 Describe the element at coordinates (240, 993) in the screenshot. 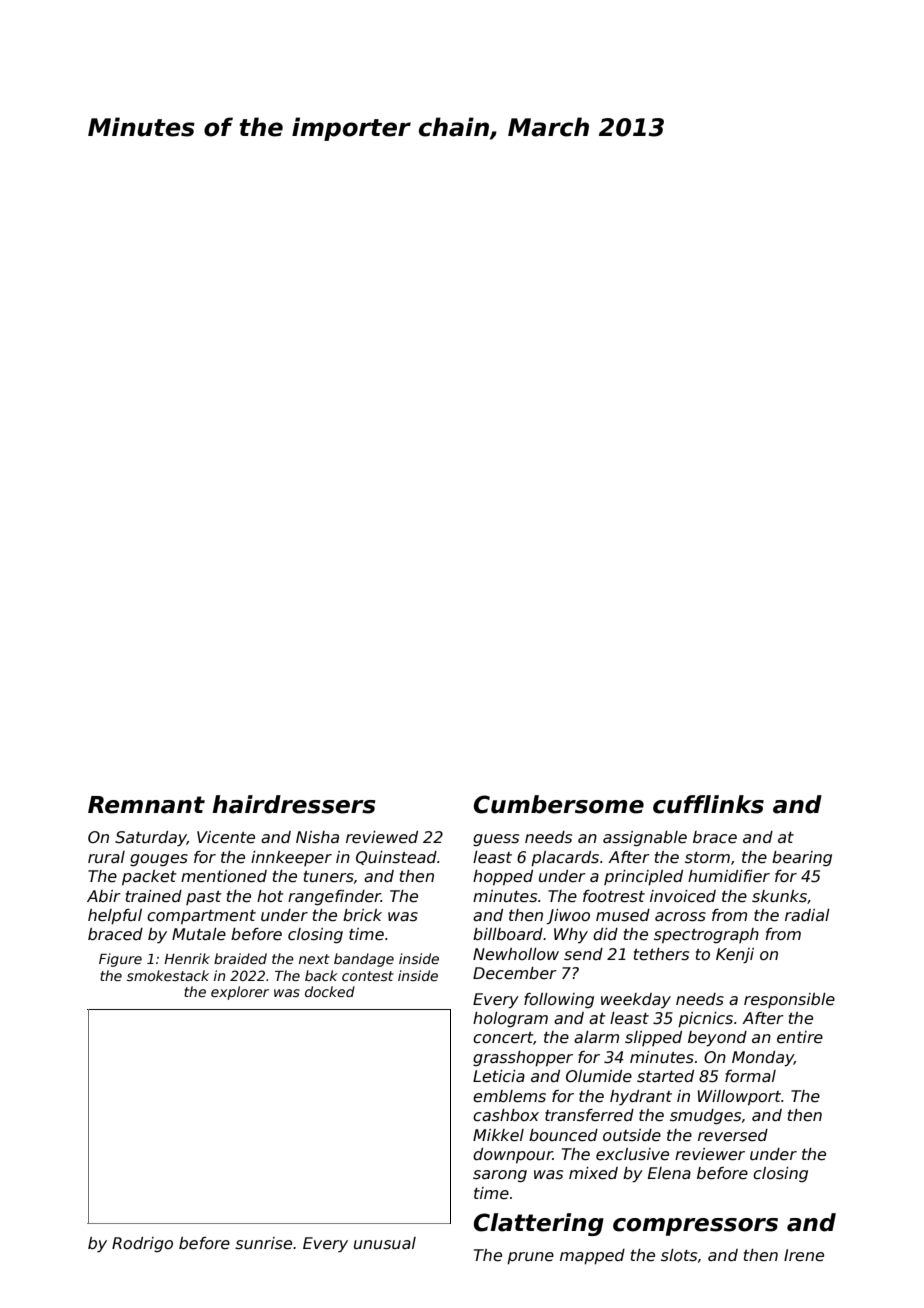

I see `explorer` at that location.
